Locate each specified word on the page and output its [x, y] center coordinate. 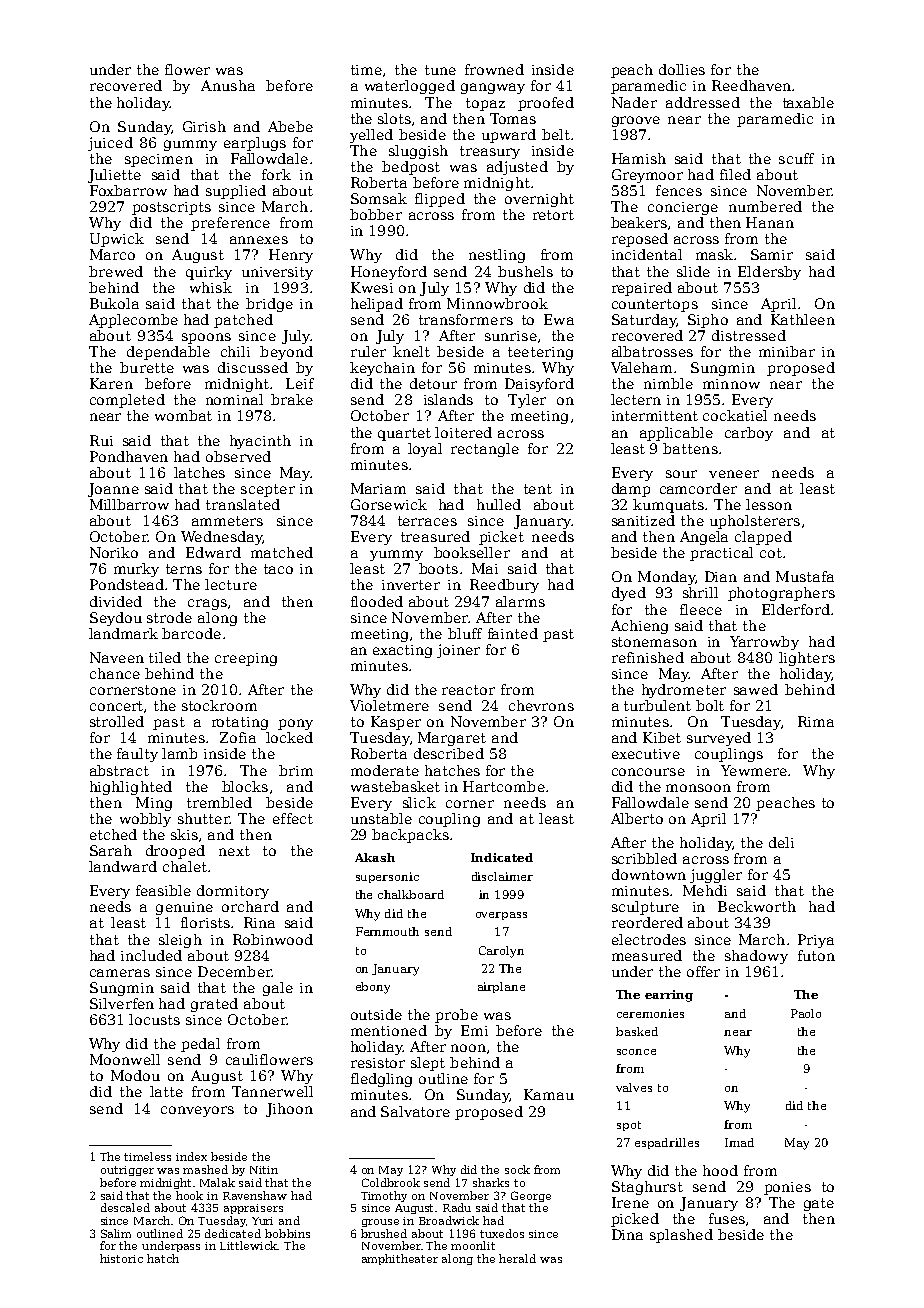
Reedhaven [751, 85]
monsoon [698, 788]
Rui [101, 440]
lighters [807, 659]
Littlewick [249, 1245]
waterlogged [410, 87]
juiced [110, 144]
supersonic [387, 877]
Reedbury [504, 586]
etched [113, 834]
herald [517, 1258]
